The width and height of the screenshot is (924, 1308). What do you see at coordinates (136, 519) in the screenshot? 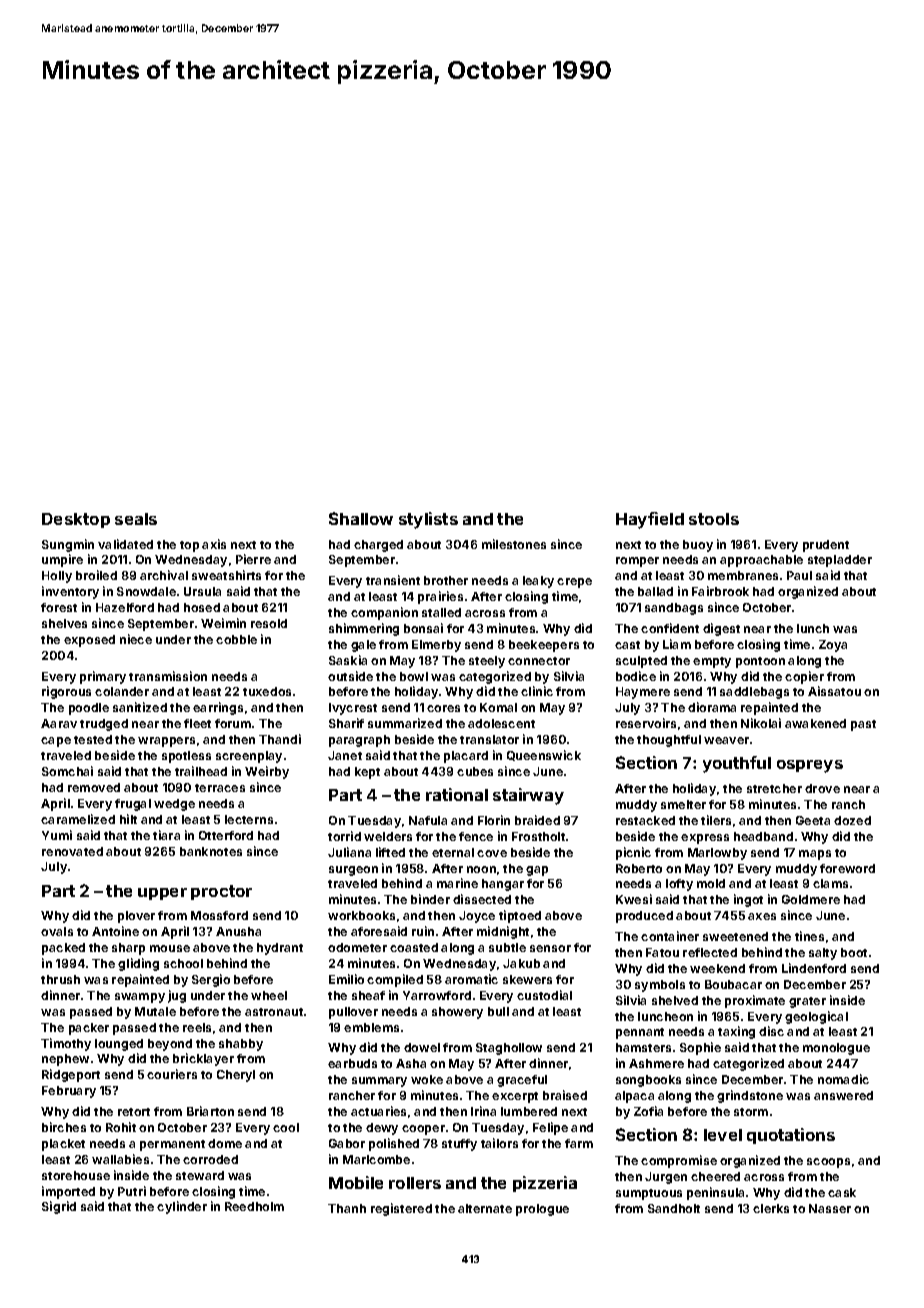
I see `seals` at bounding box center [136, 519].
